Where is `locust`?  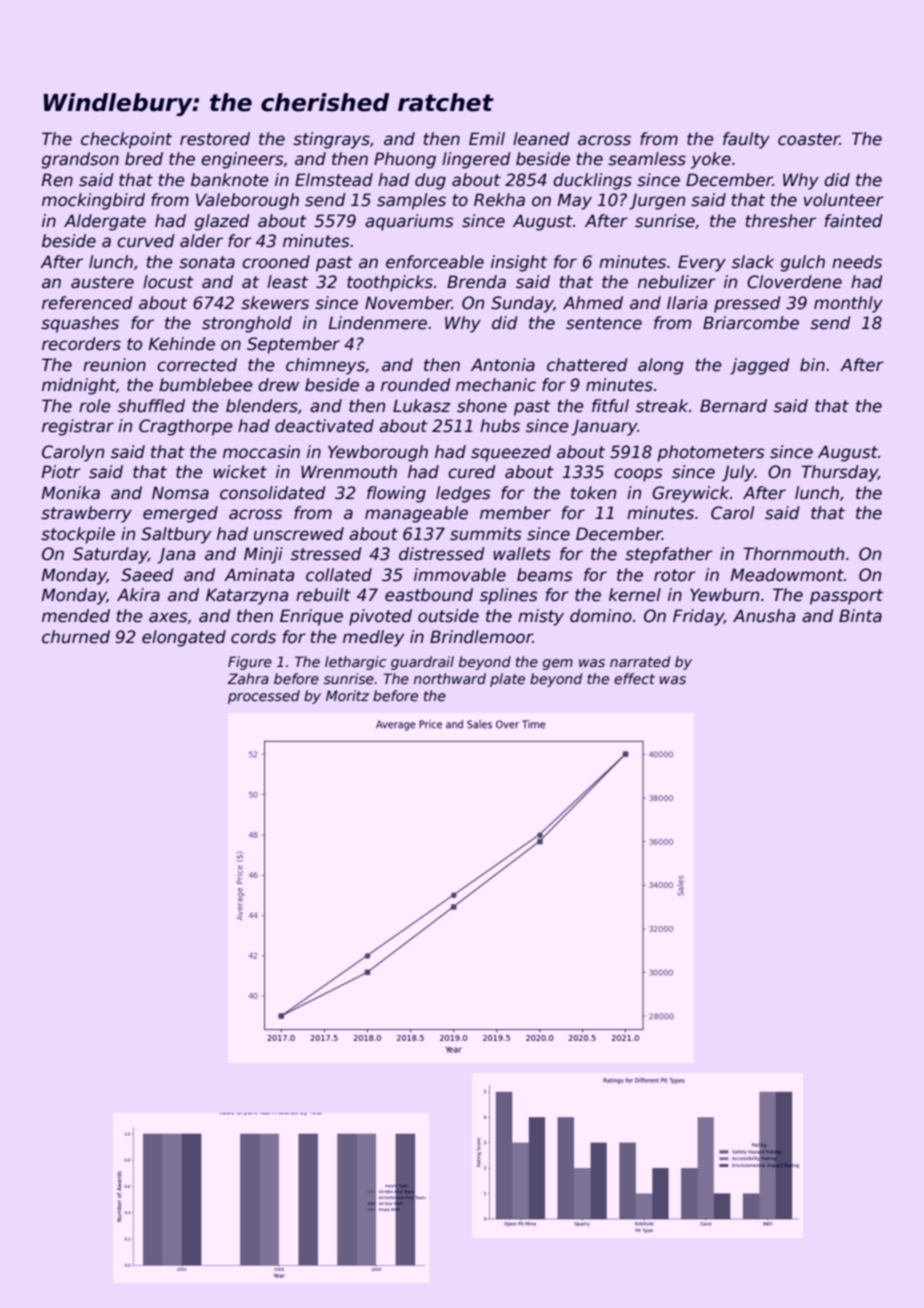 locust is located at coordinates (168, 282).
